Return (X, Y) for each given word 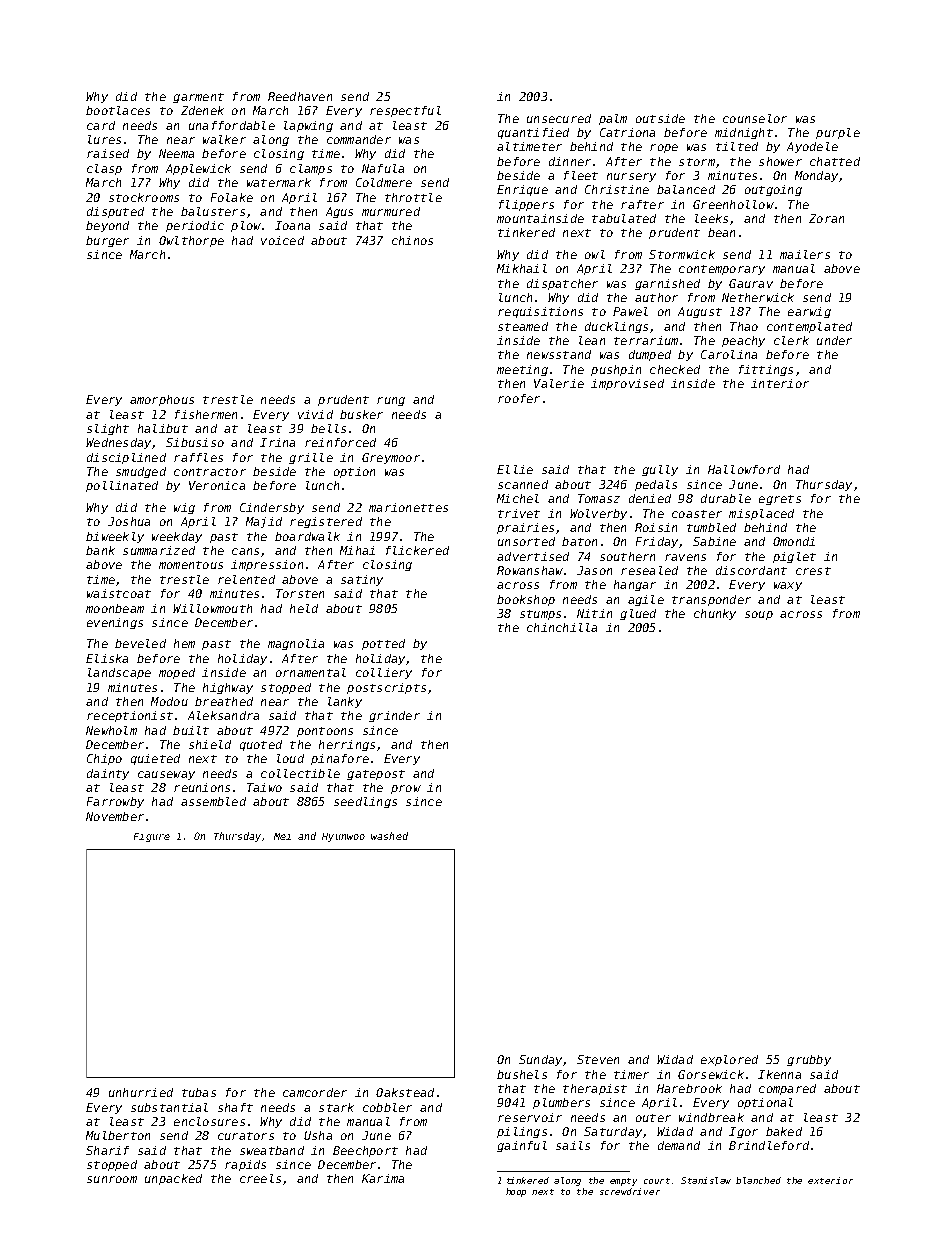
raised (108, 153)
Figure (152, 837)
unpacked (173, 1179)
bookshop (526, 600)
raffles (198, 457)
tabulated (624, 218)
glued (638, 614)
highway (228, 688)
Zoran (826, 218)
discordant (751, 570)
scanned (523, 484)
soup (759, 615)
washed (389, 836)
